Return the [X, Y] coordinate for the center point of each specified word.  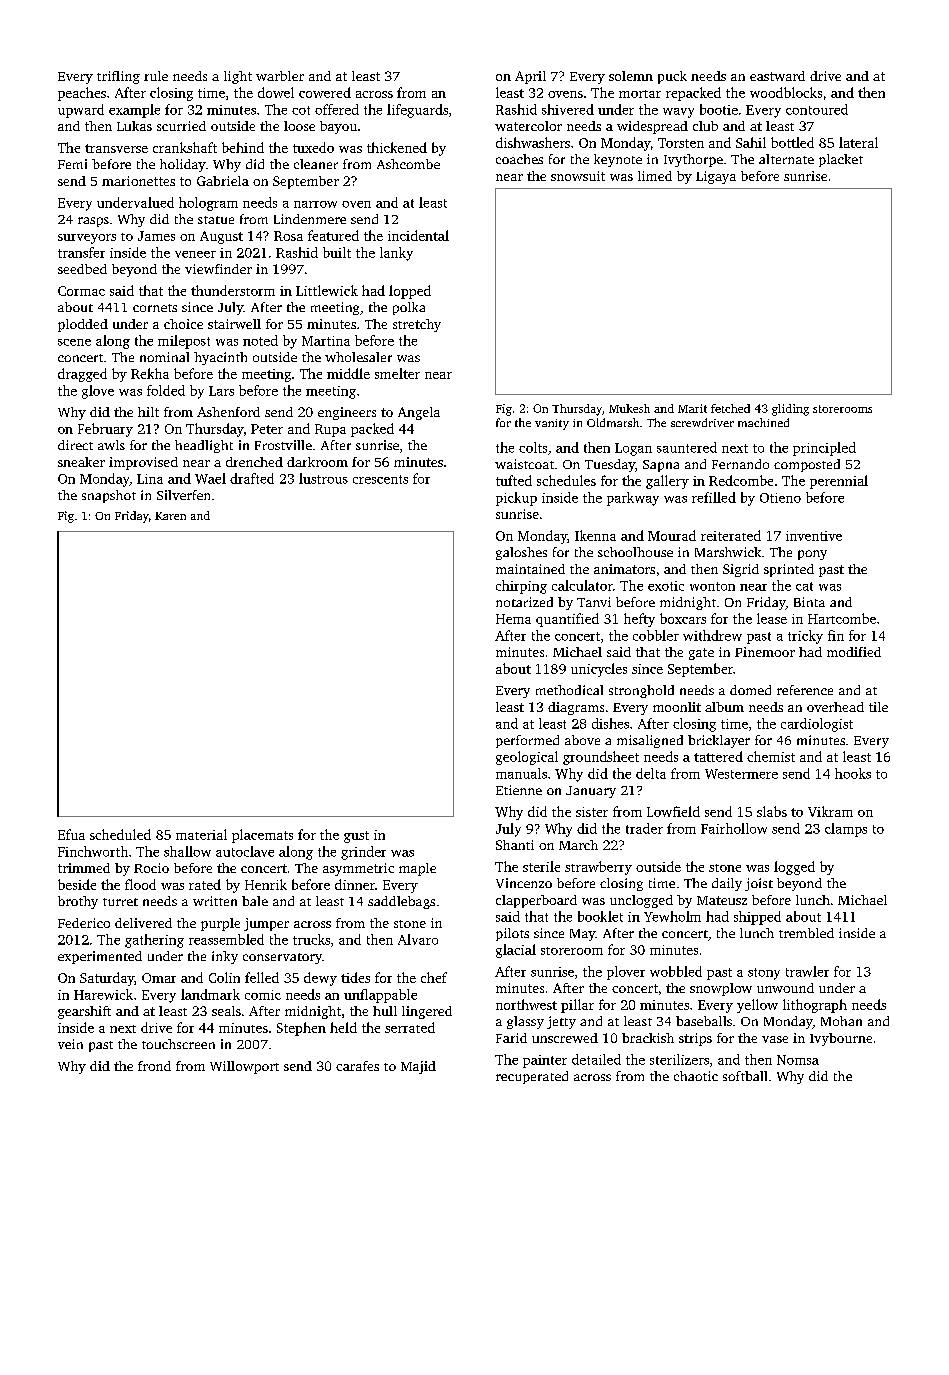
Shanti [515, 845]
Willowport [244, 1067]
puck [672, 77]
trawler [807, 971]
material [201, 834]
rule [156, 76]
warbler [280, 76]
